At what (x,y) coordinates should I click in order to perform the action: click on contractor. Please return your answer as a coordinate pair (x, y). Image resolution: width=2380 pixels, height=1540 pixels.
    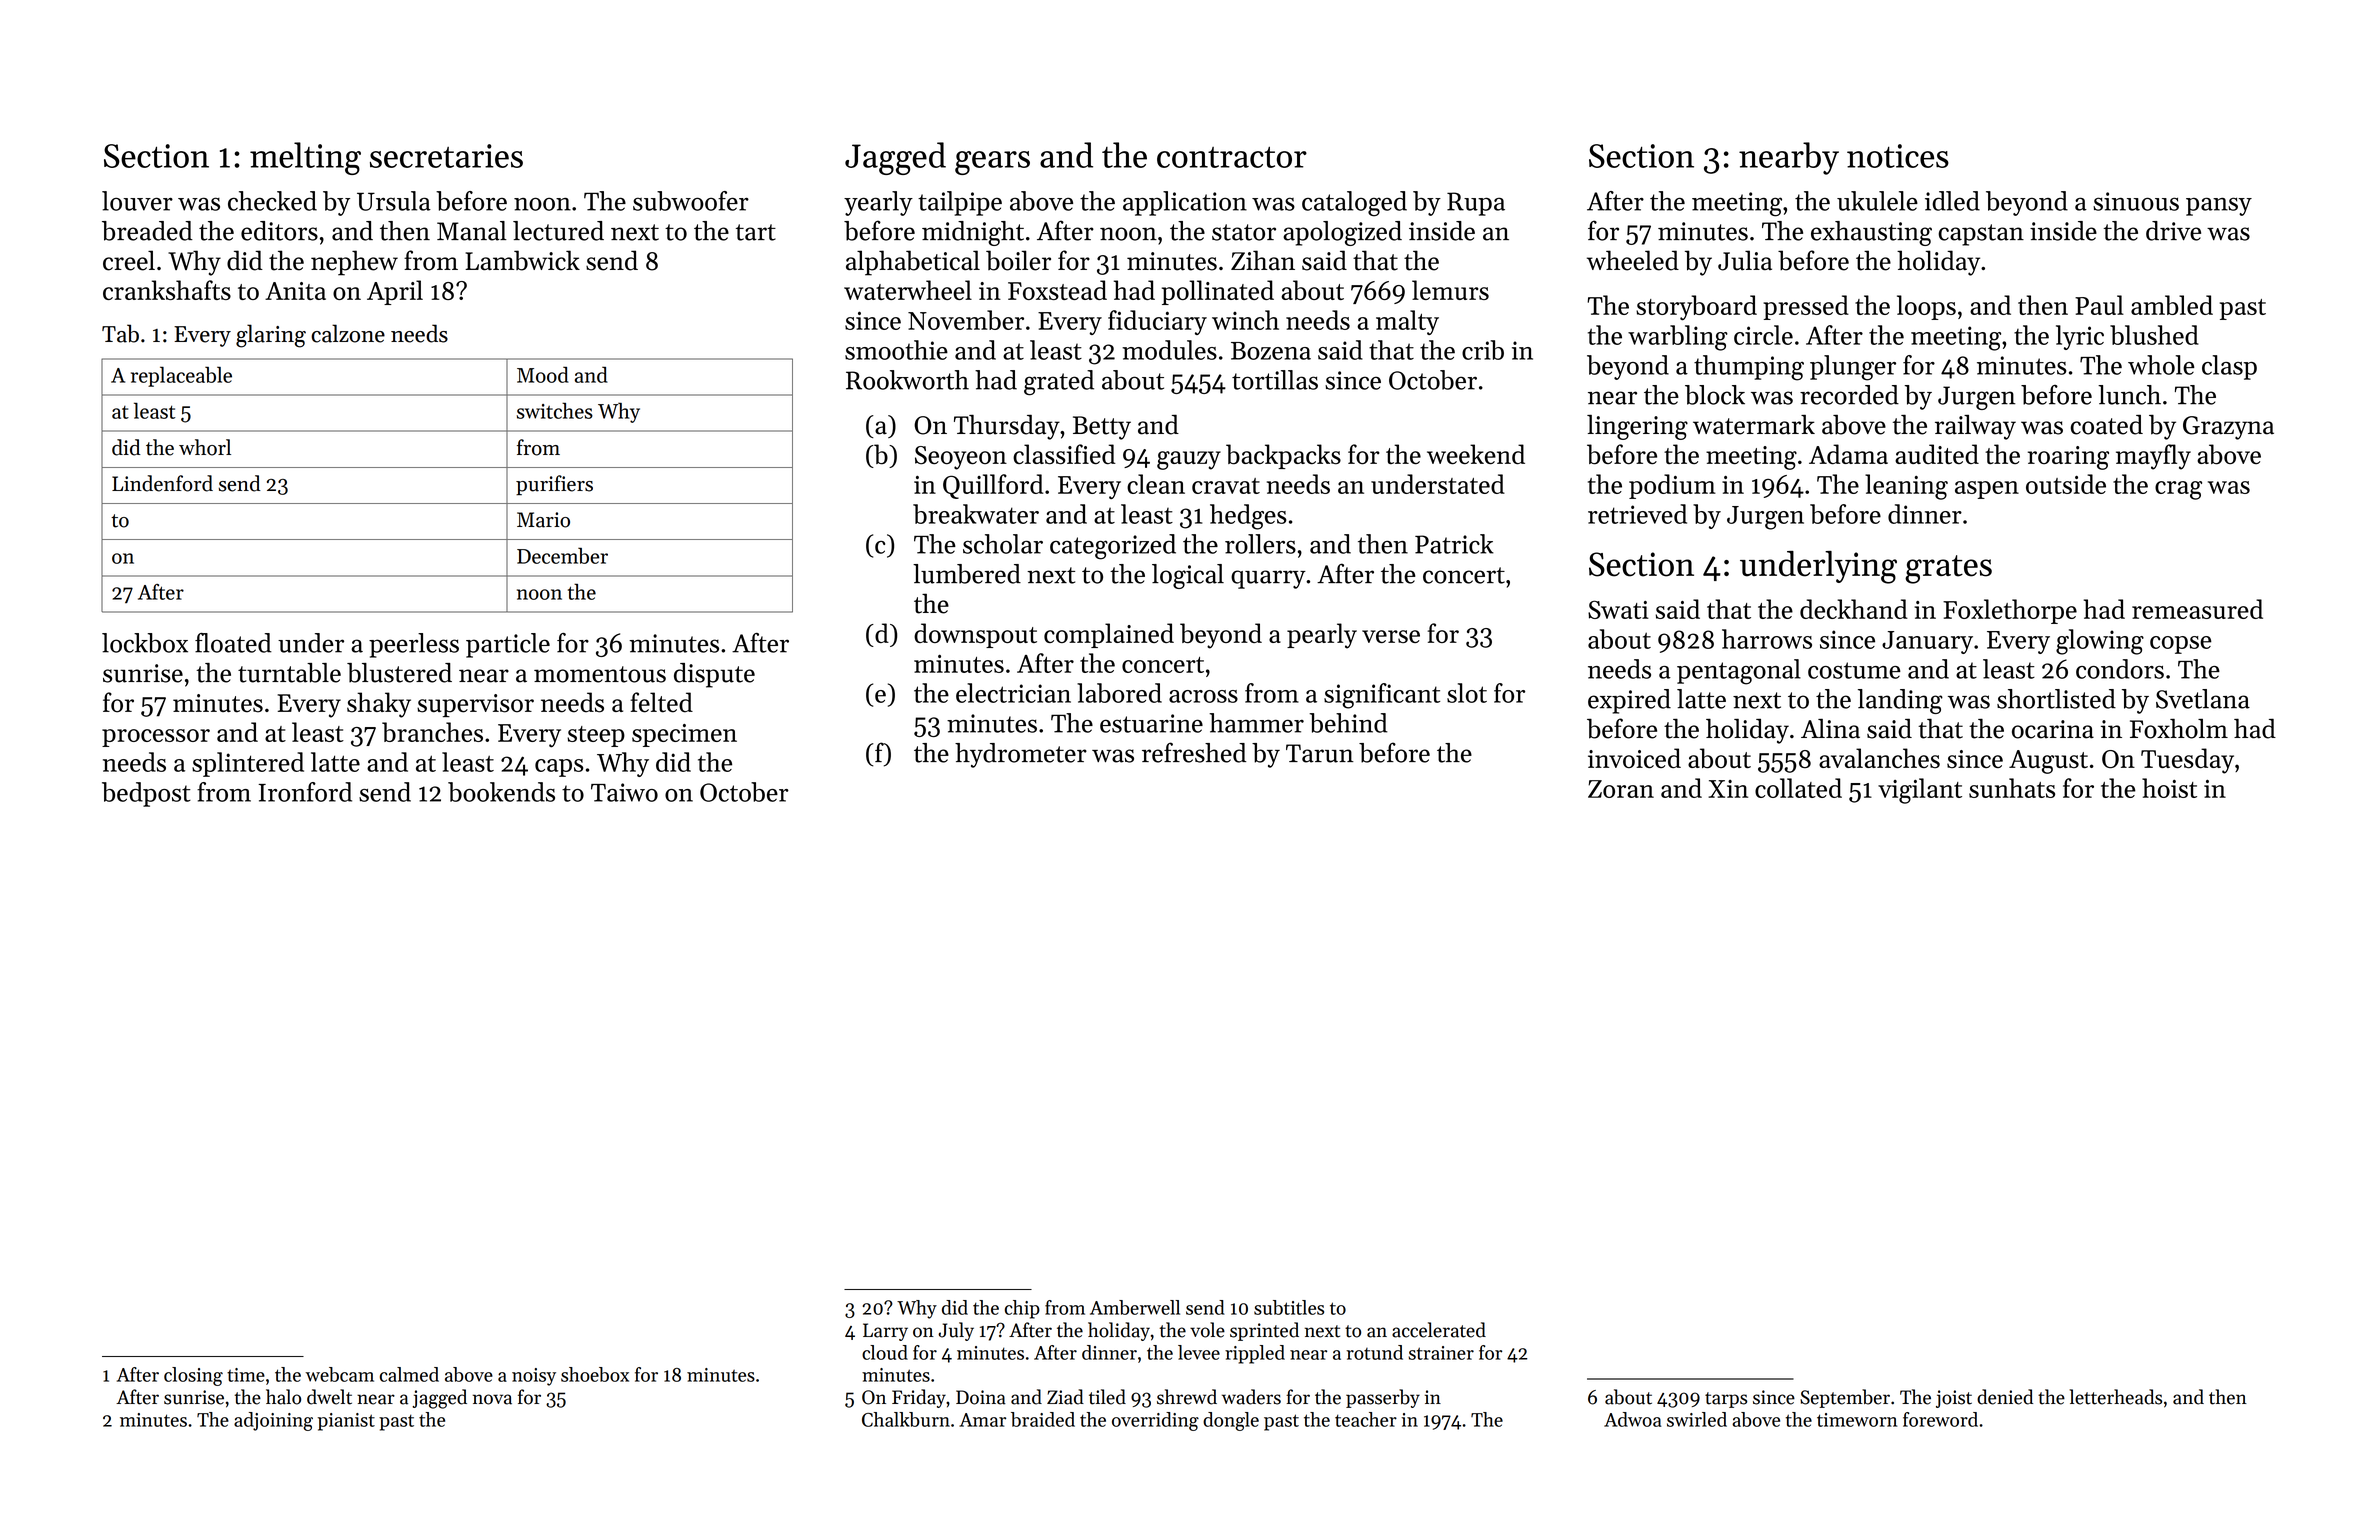
    Looking at the image, I should click on (1232, 157).
